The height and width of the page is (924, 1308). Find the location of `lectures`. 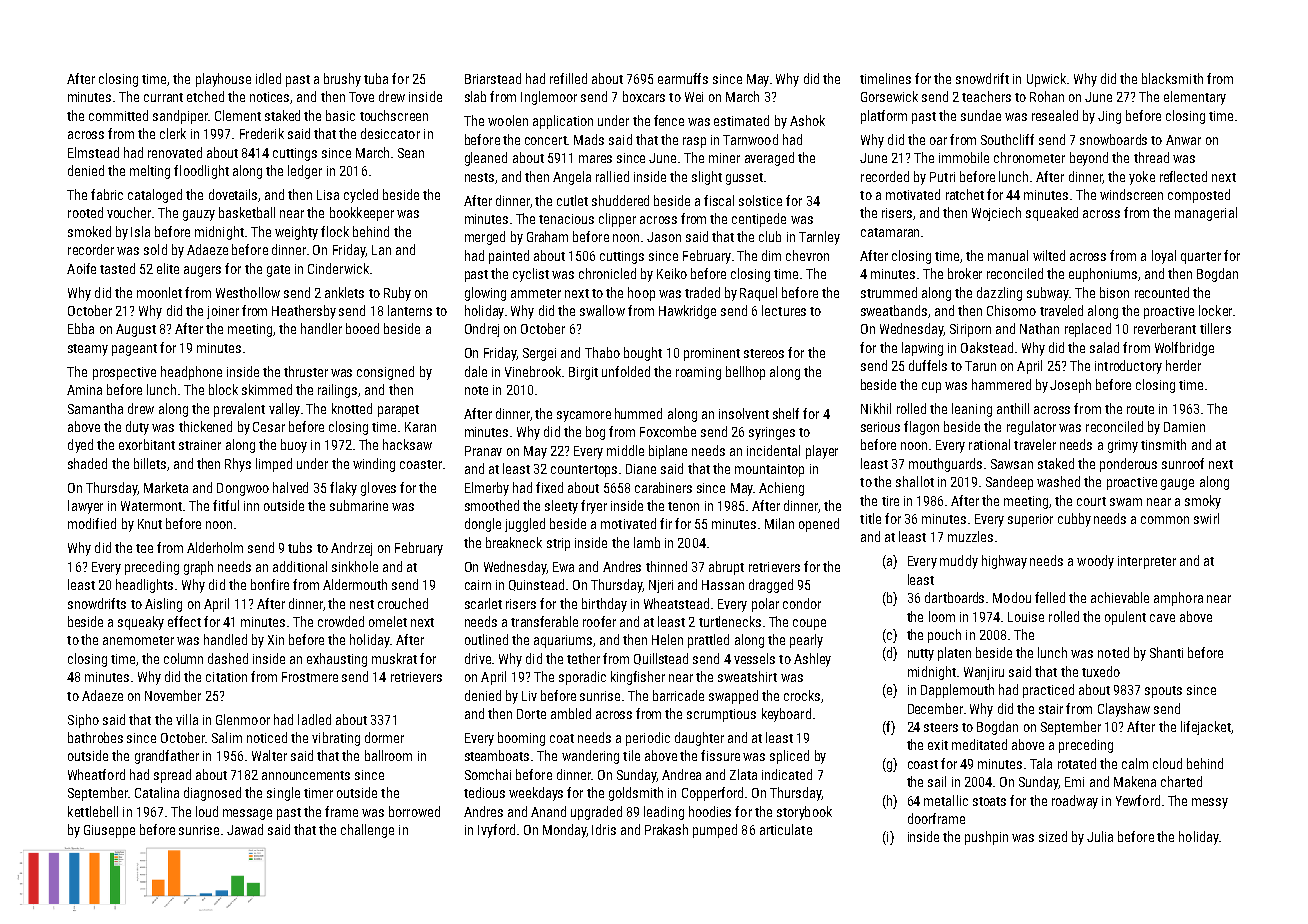

lectures is located at coordinates (784, 310).
